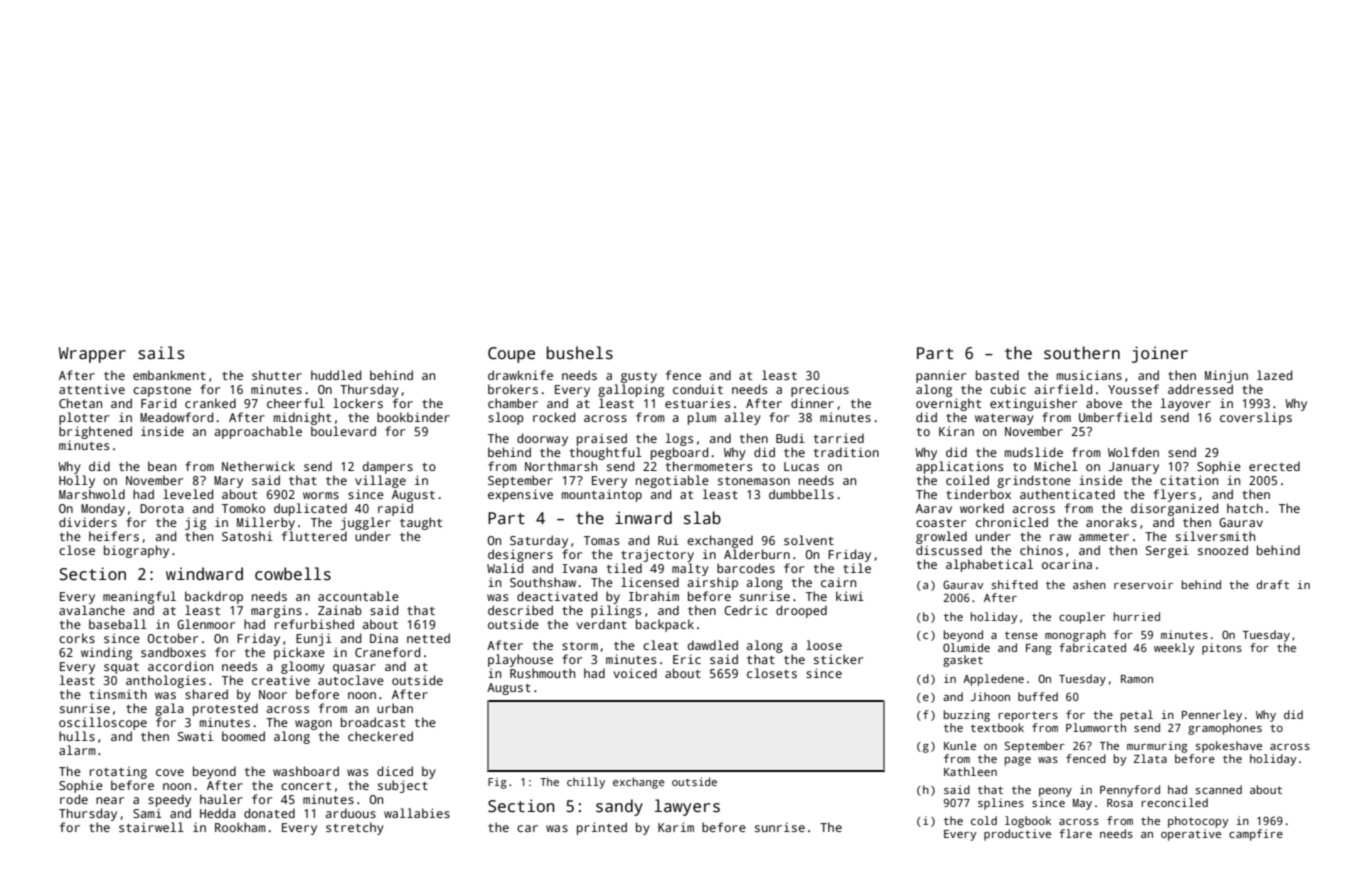  What do you see at coordinates (801, 494) in the page?
I see `dumbbells` at bounding box center [801, 494].
